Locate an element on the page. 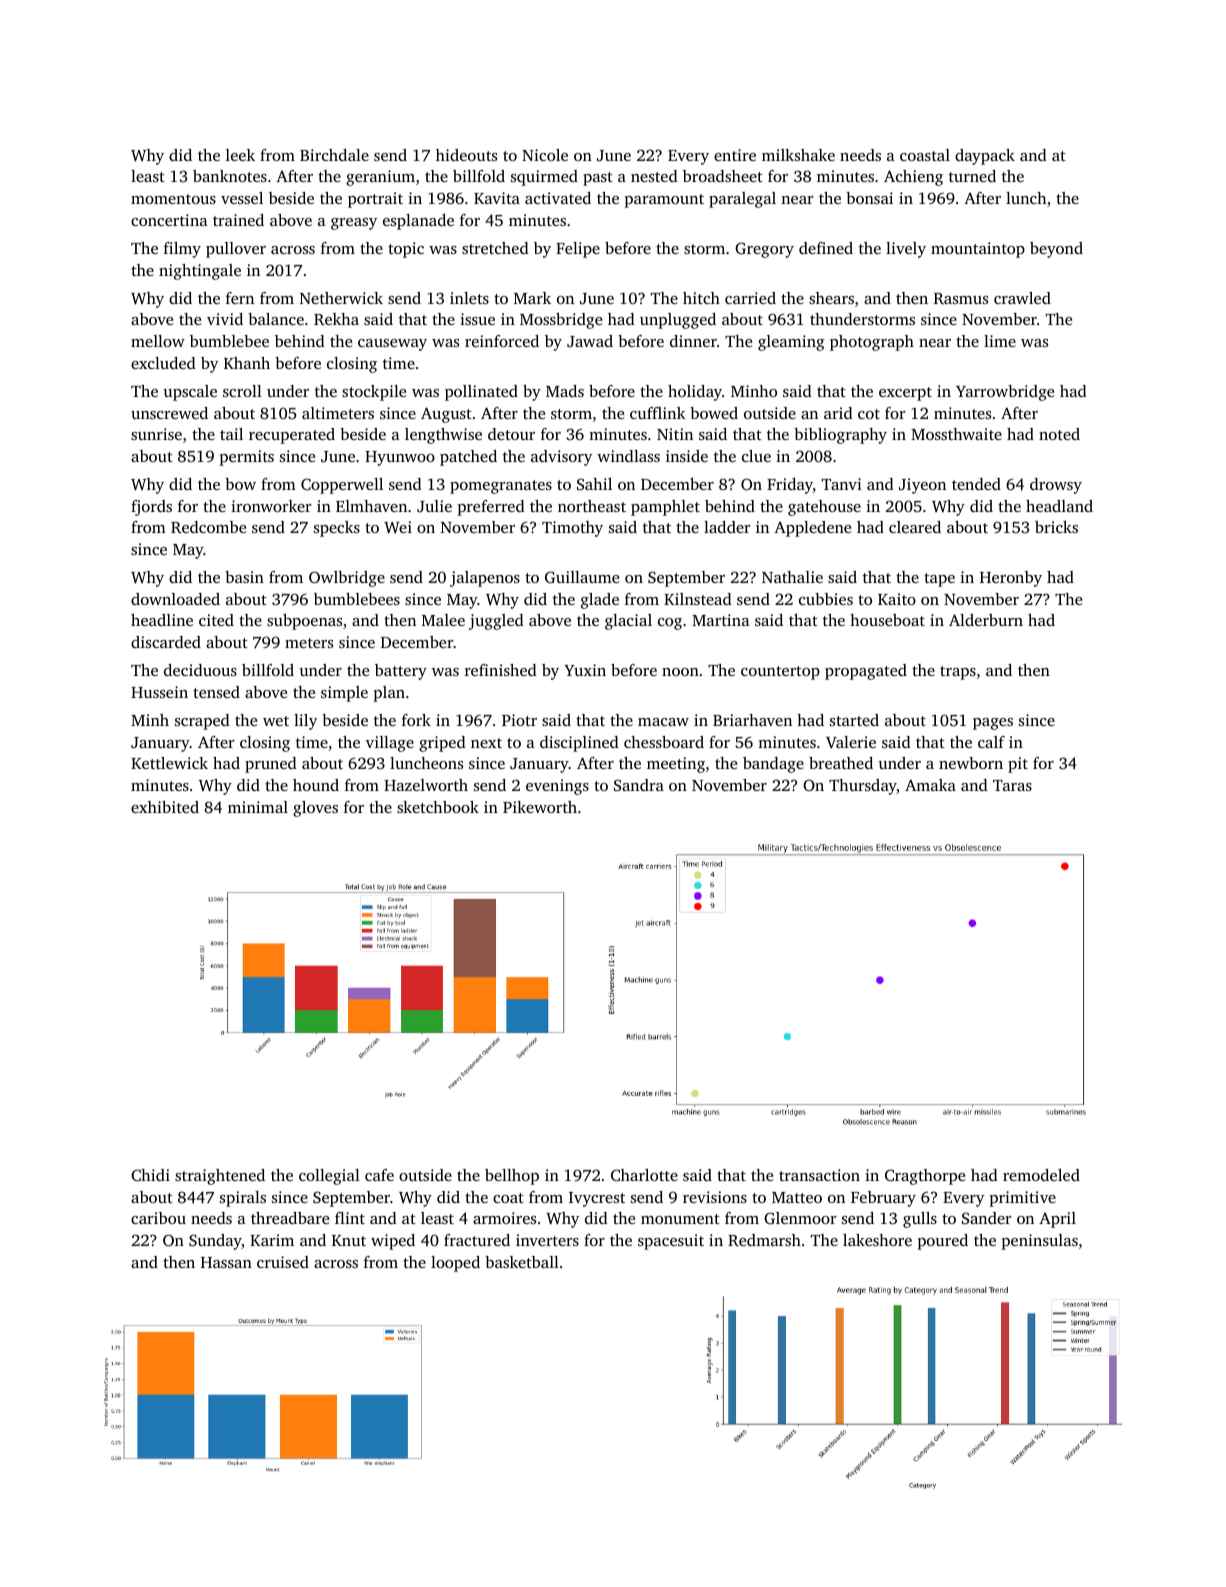 This page has width=1226, height=1587. Mads is located at coordinates (565, 391).
